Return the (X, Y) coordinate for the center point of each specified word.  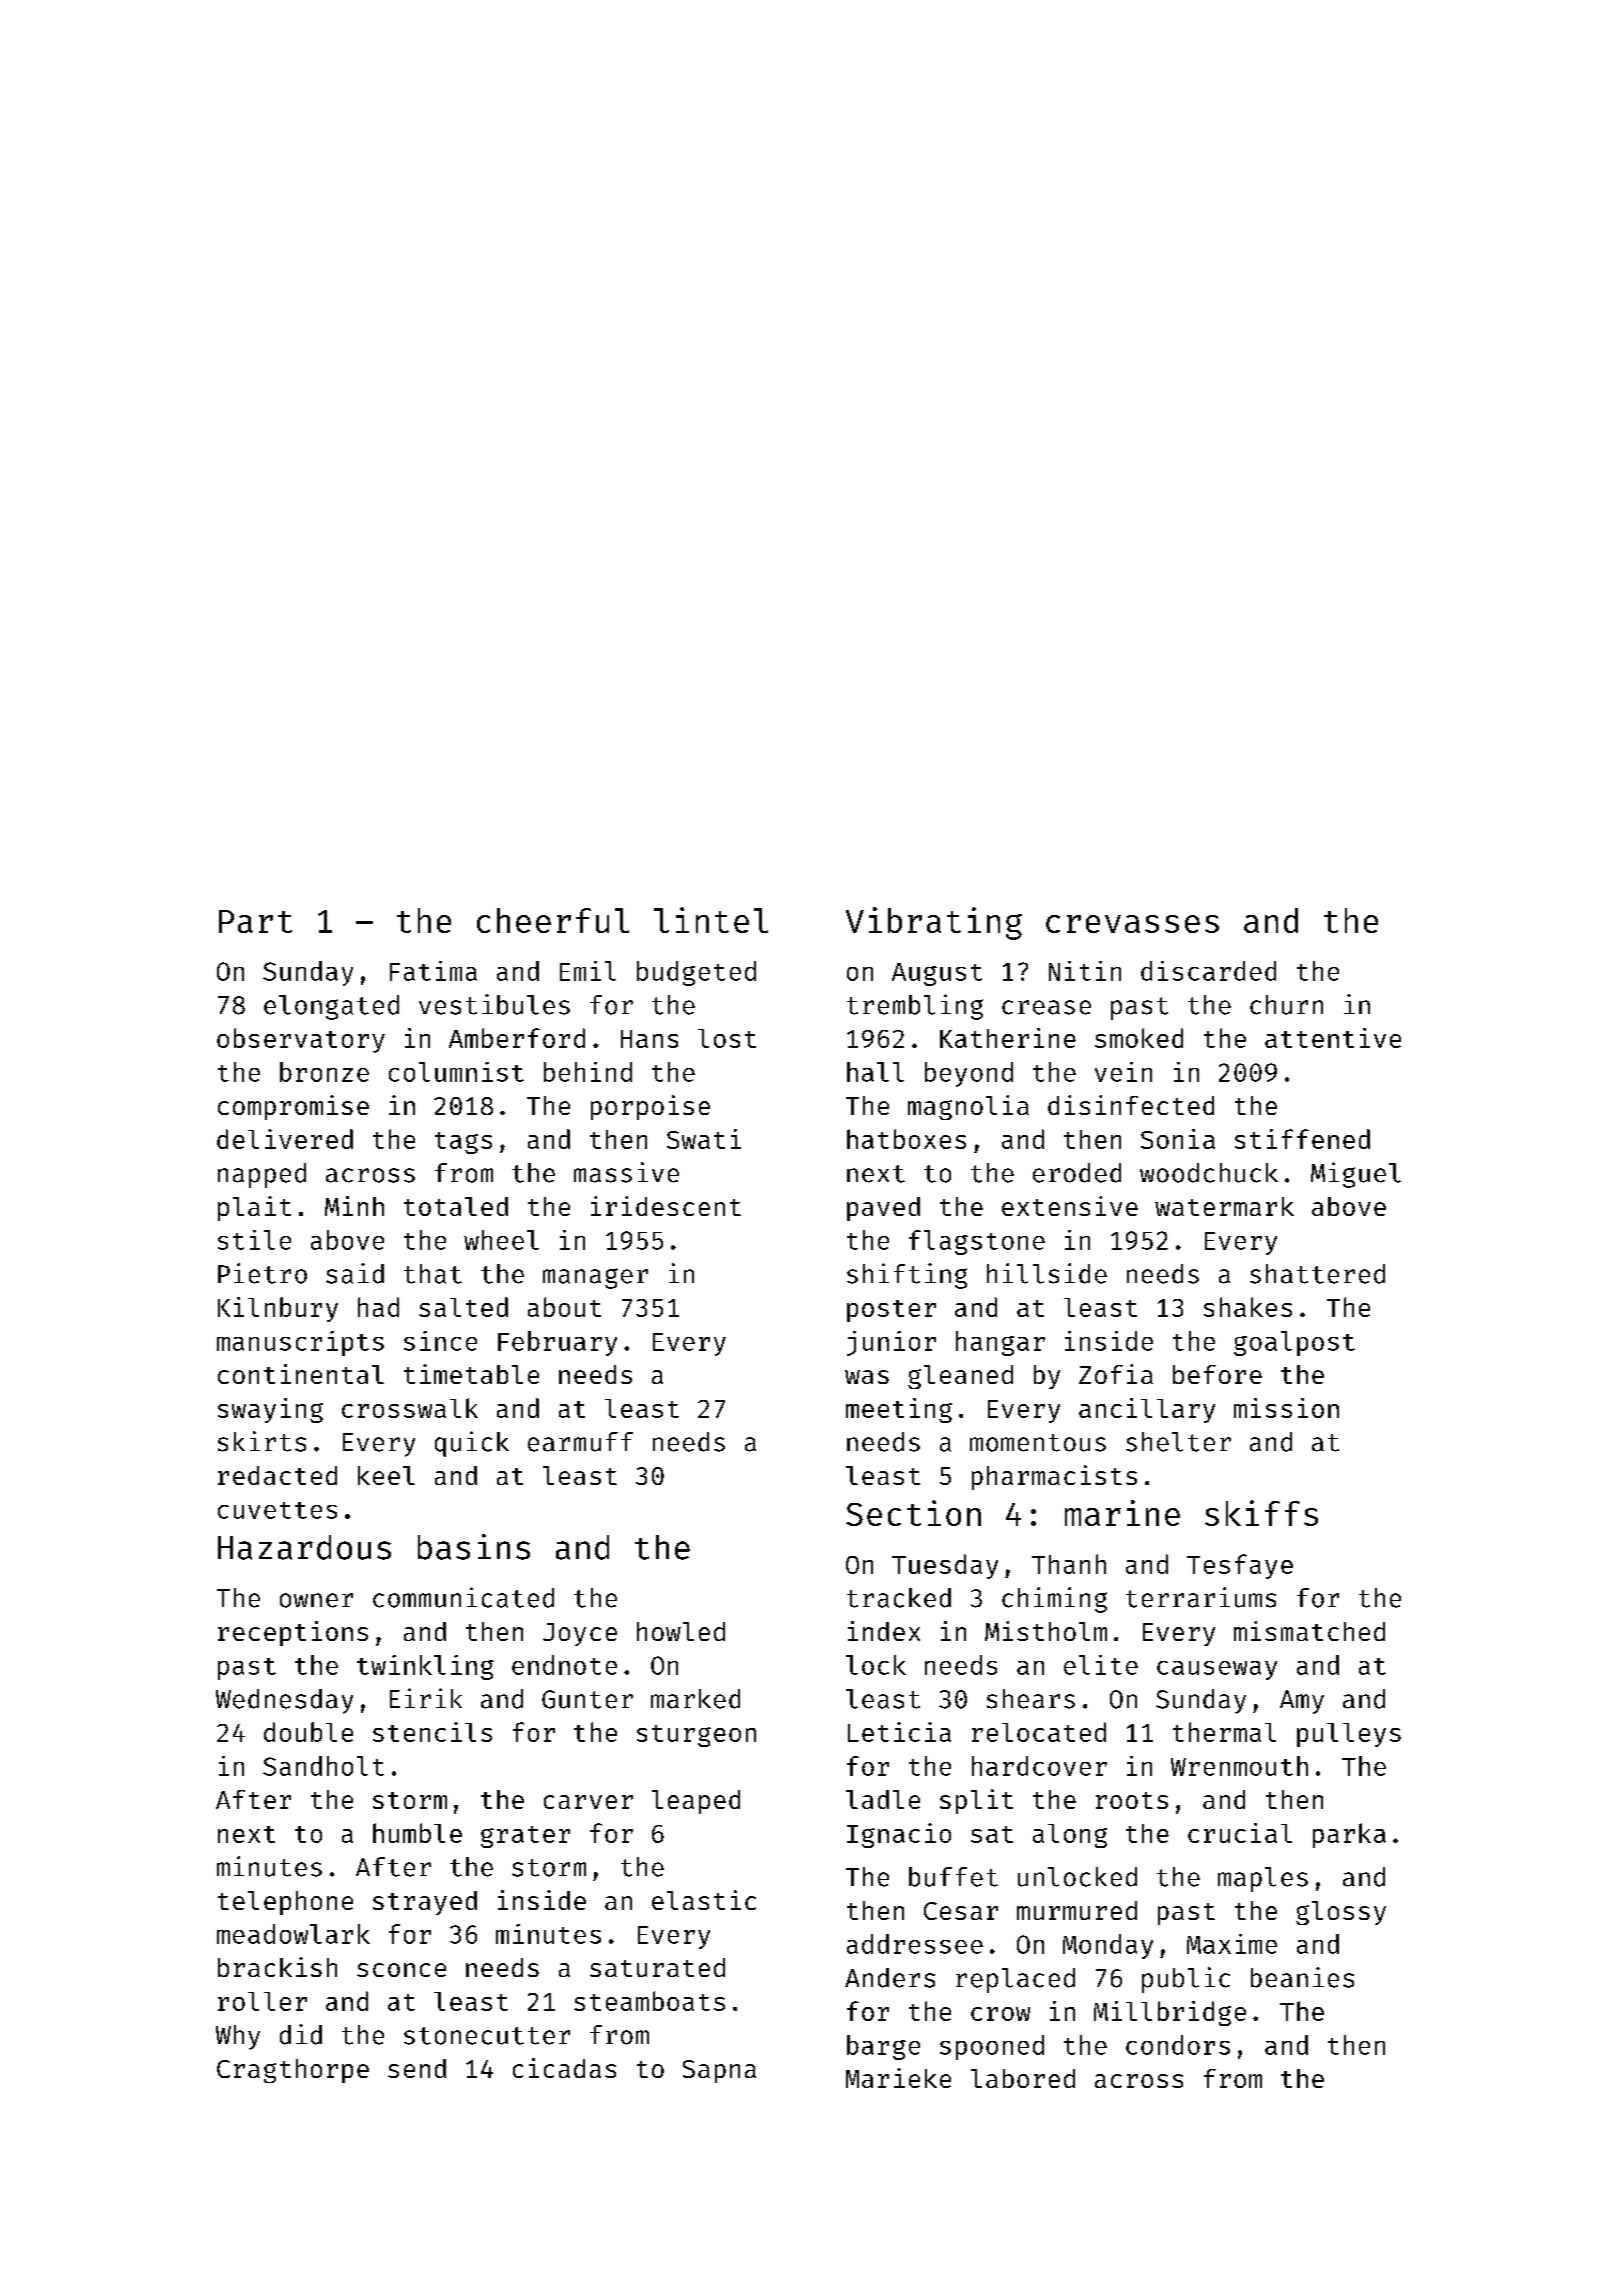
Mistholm (1046, 1631)
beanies (1302, 1977)
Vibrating (934, 923)
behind (588, 1072)
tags (463, 1143)
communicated (463, 1597)
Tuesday (945, 1566)
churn (1286, 1005)
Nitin (1085, 971)
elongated (331, 1007)
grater (525, 1837)
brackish (277, 1967)
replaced (1015, 1980)
